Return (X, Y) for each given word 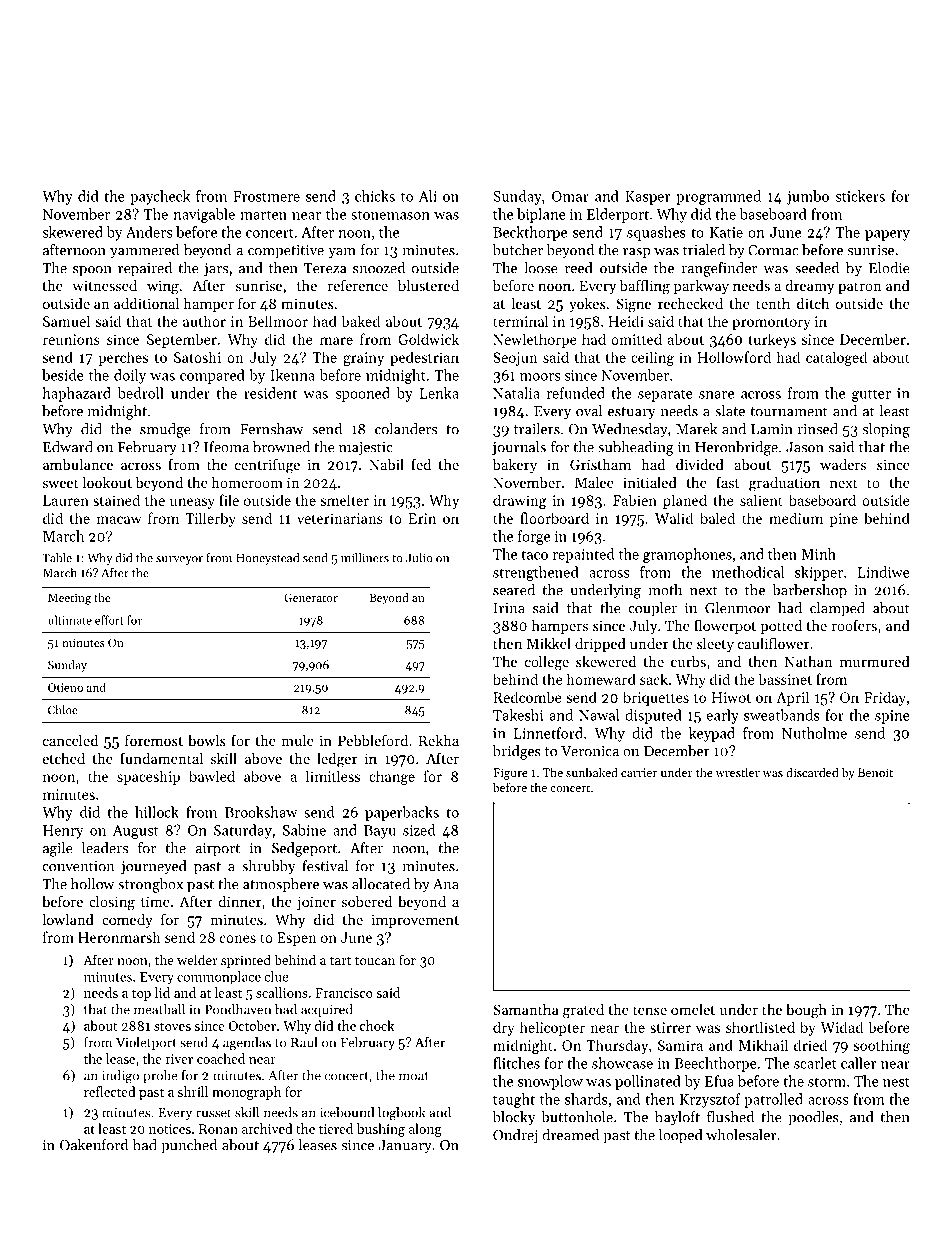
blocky (514, 1118)
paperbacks (402, 813)
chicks (375, 196)
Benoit (875, 772)
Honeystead (267, 559)
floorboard (554, 518)
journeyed (153, 867)
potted (781, 627)
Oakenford (94, 1145)
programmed (718, 197)
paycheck (160, 197)
